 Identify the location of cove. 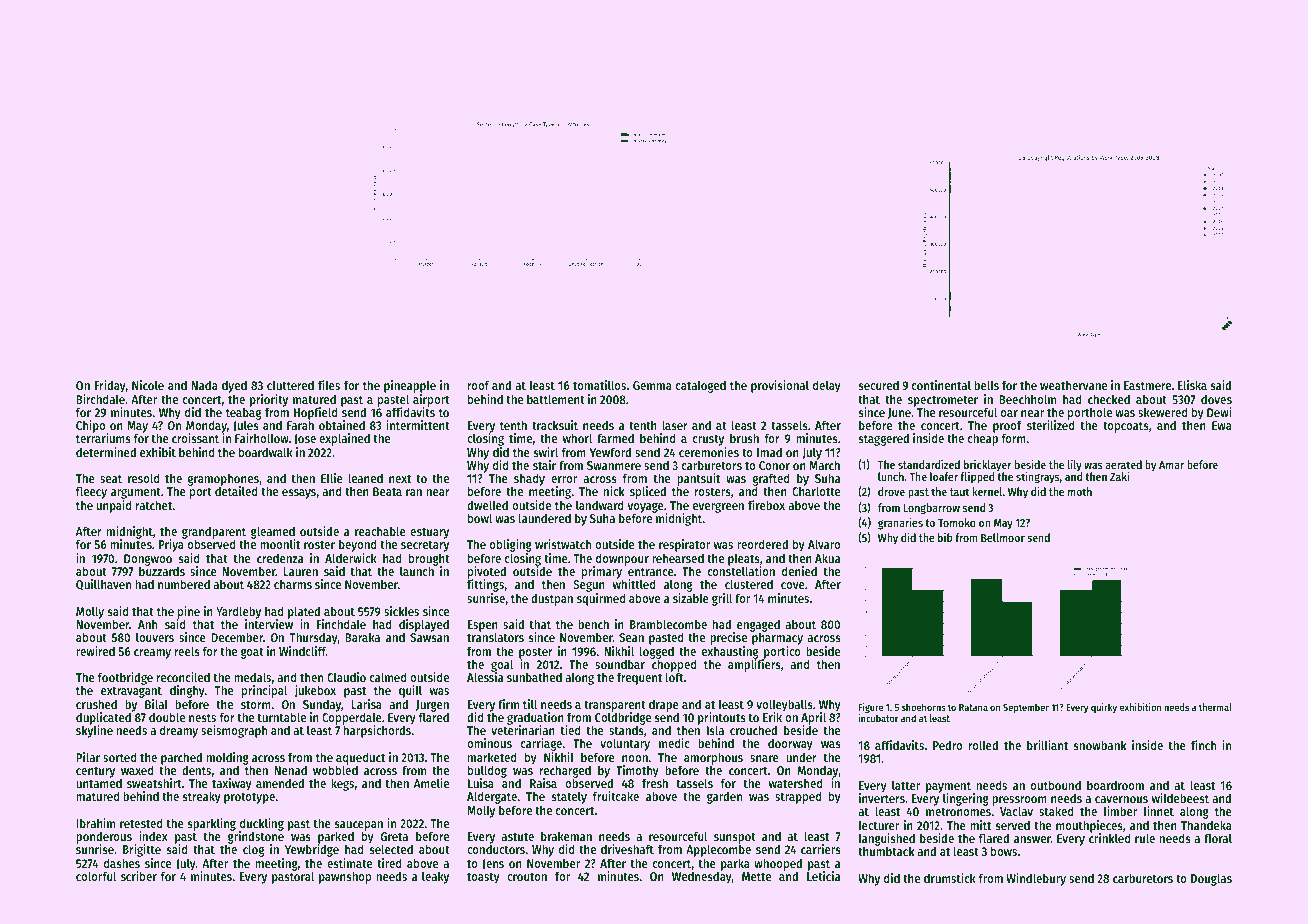
(793, 585).
